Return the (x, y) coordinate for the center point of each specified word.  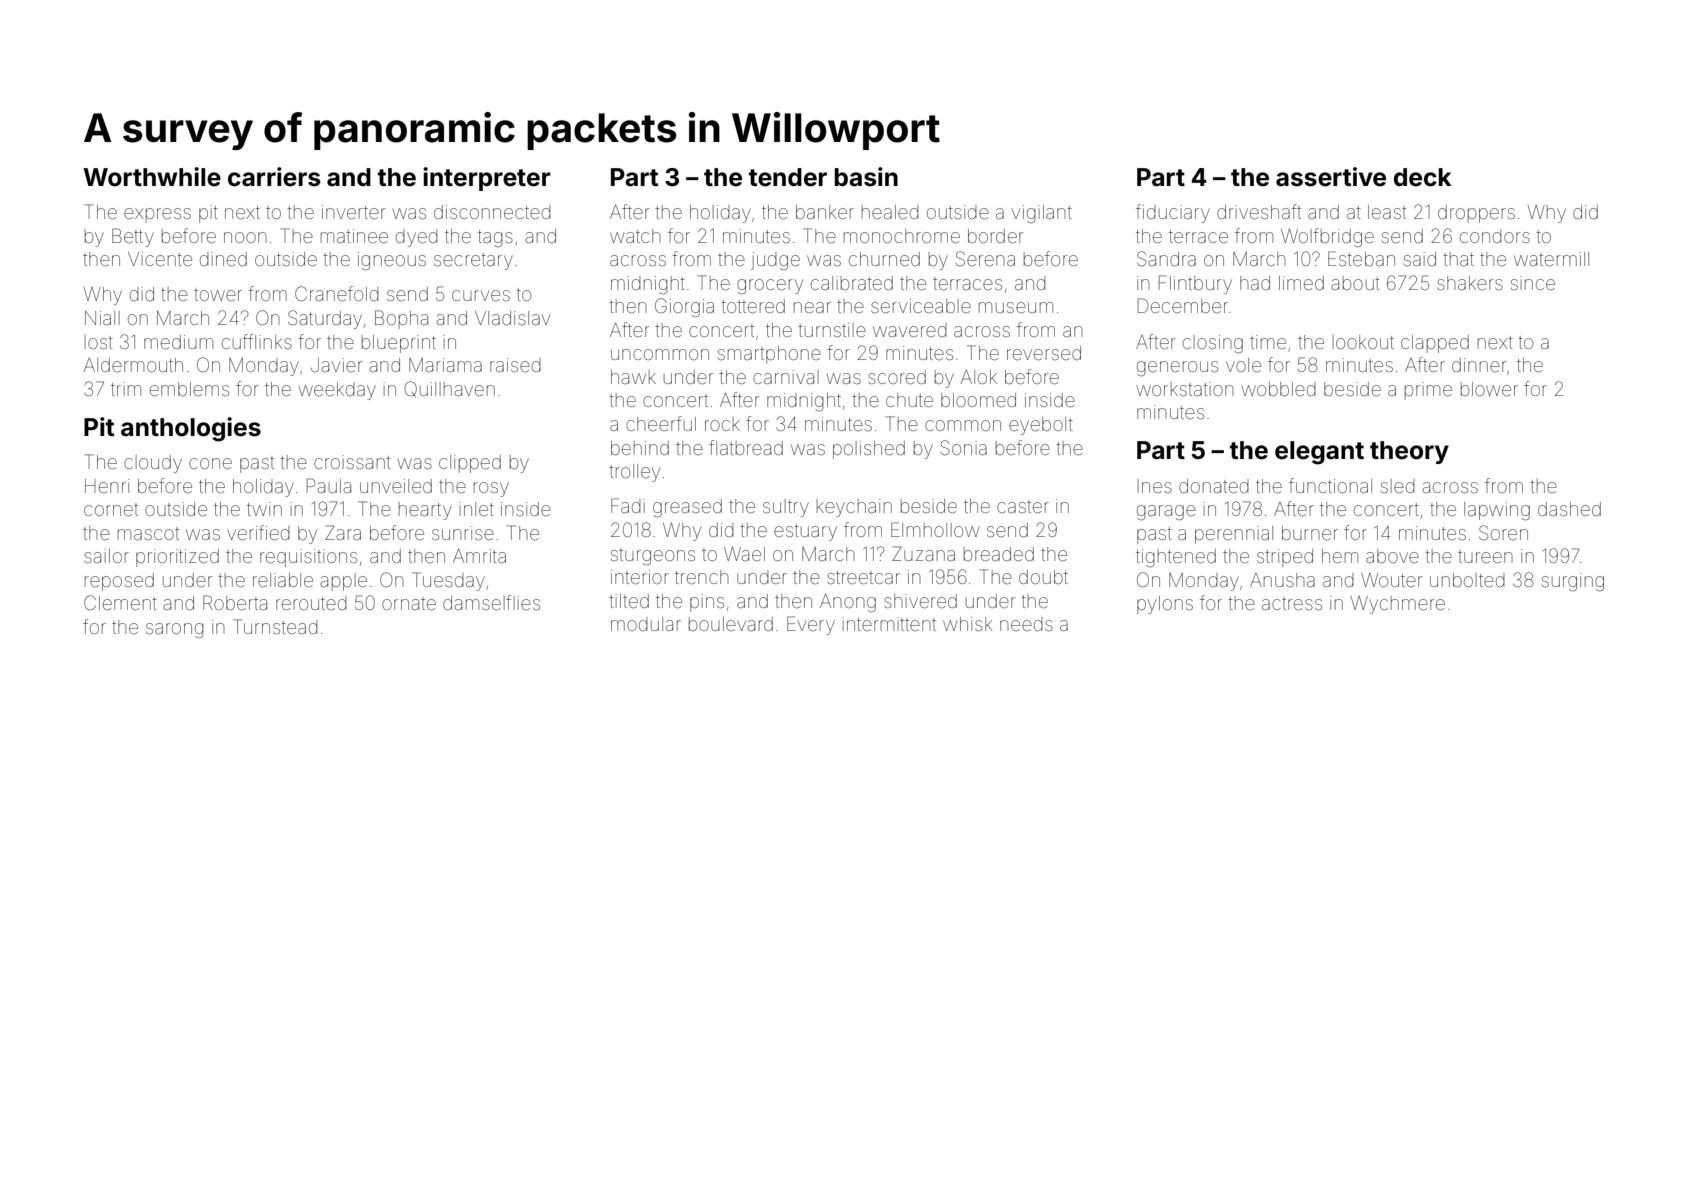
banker (825, 212)
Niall (102, 318)
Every (811, 625)
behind (640, 448)
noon (245, 237)
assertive (1331, 177)
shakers (1470, 283)
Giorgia (684, 307)
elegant (1319, 453)
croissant (352, 462)
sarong (175, 630)
